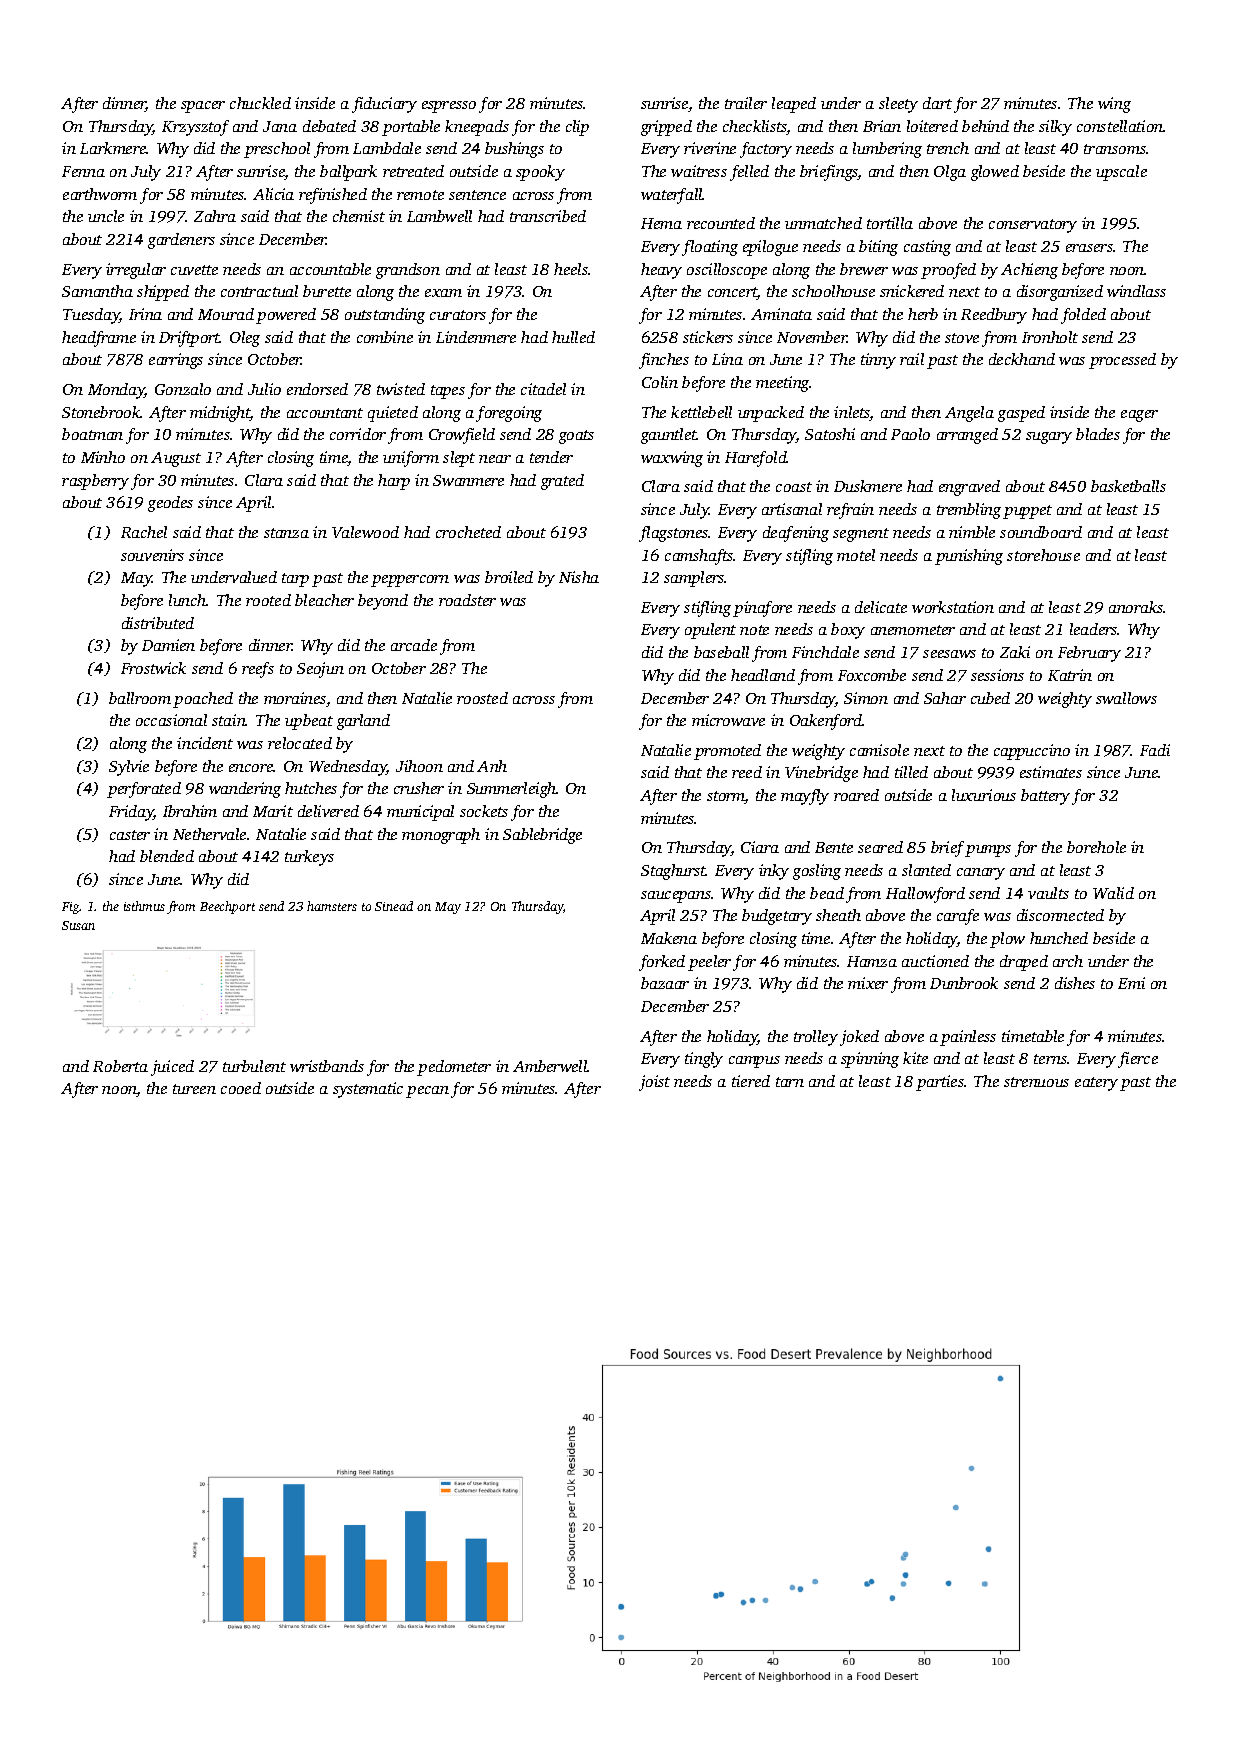 The image size is (1242, 1756). I want to click on distributed, so click(158, 623).
